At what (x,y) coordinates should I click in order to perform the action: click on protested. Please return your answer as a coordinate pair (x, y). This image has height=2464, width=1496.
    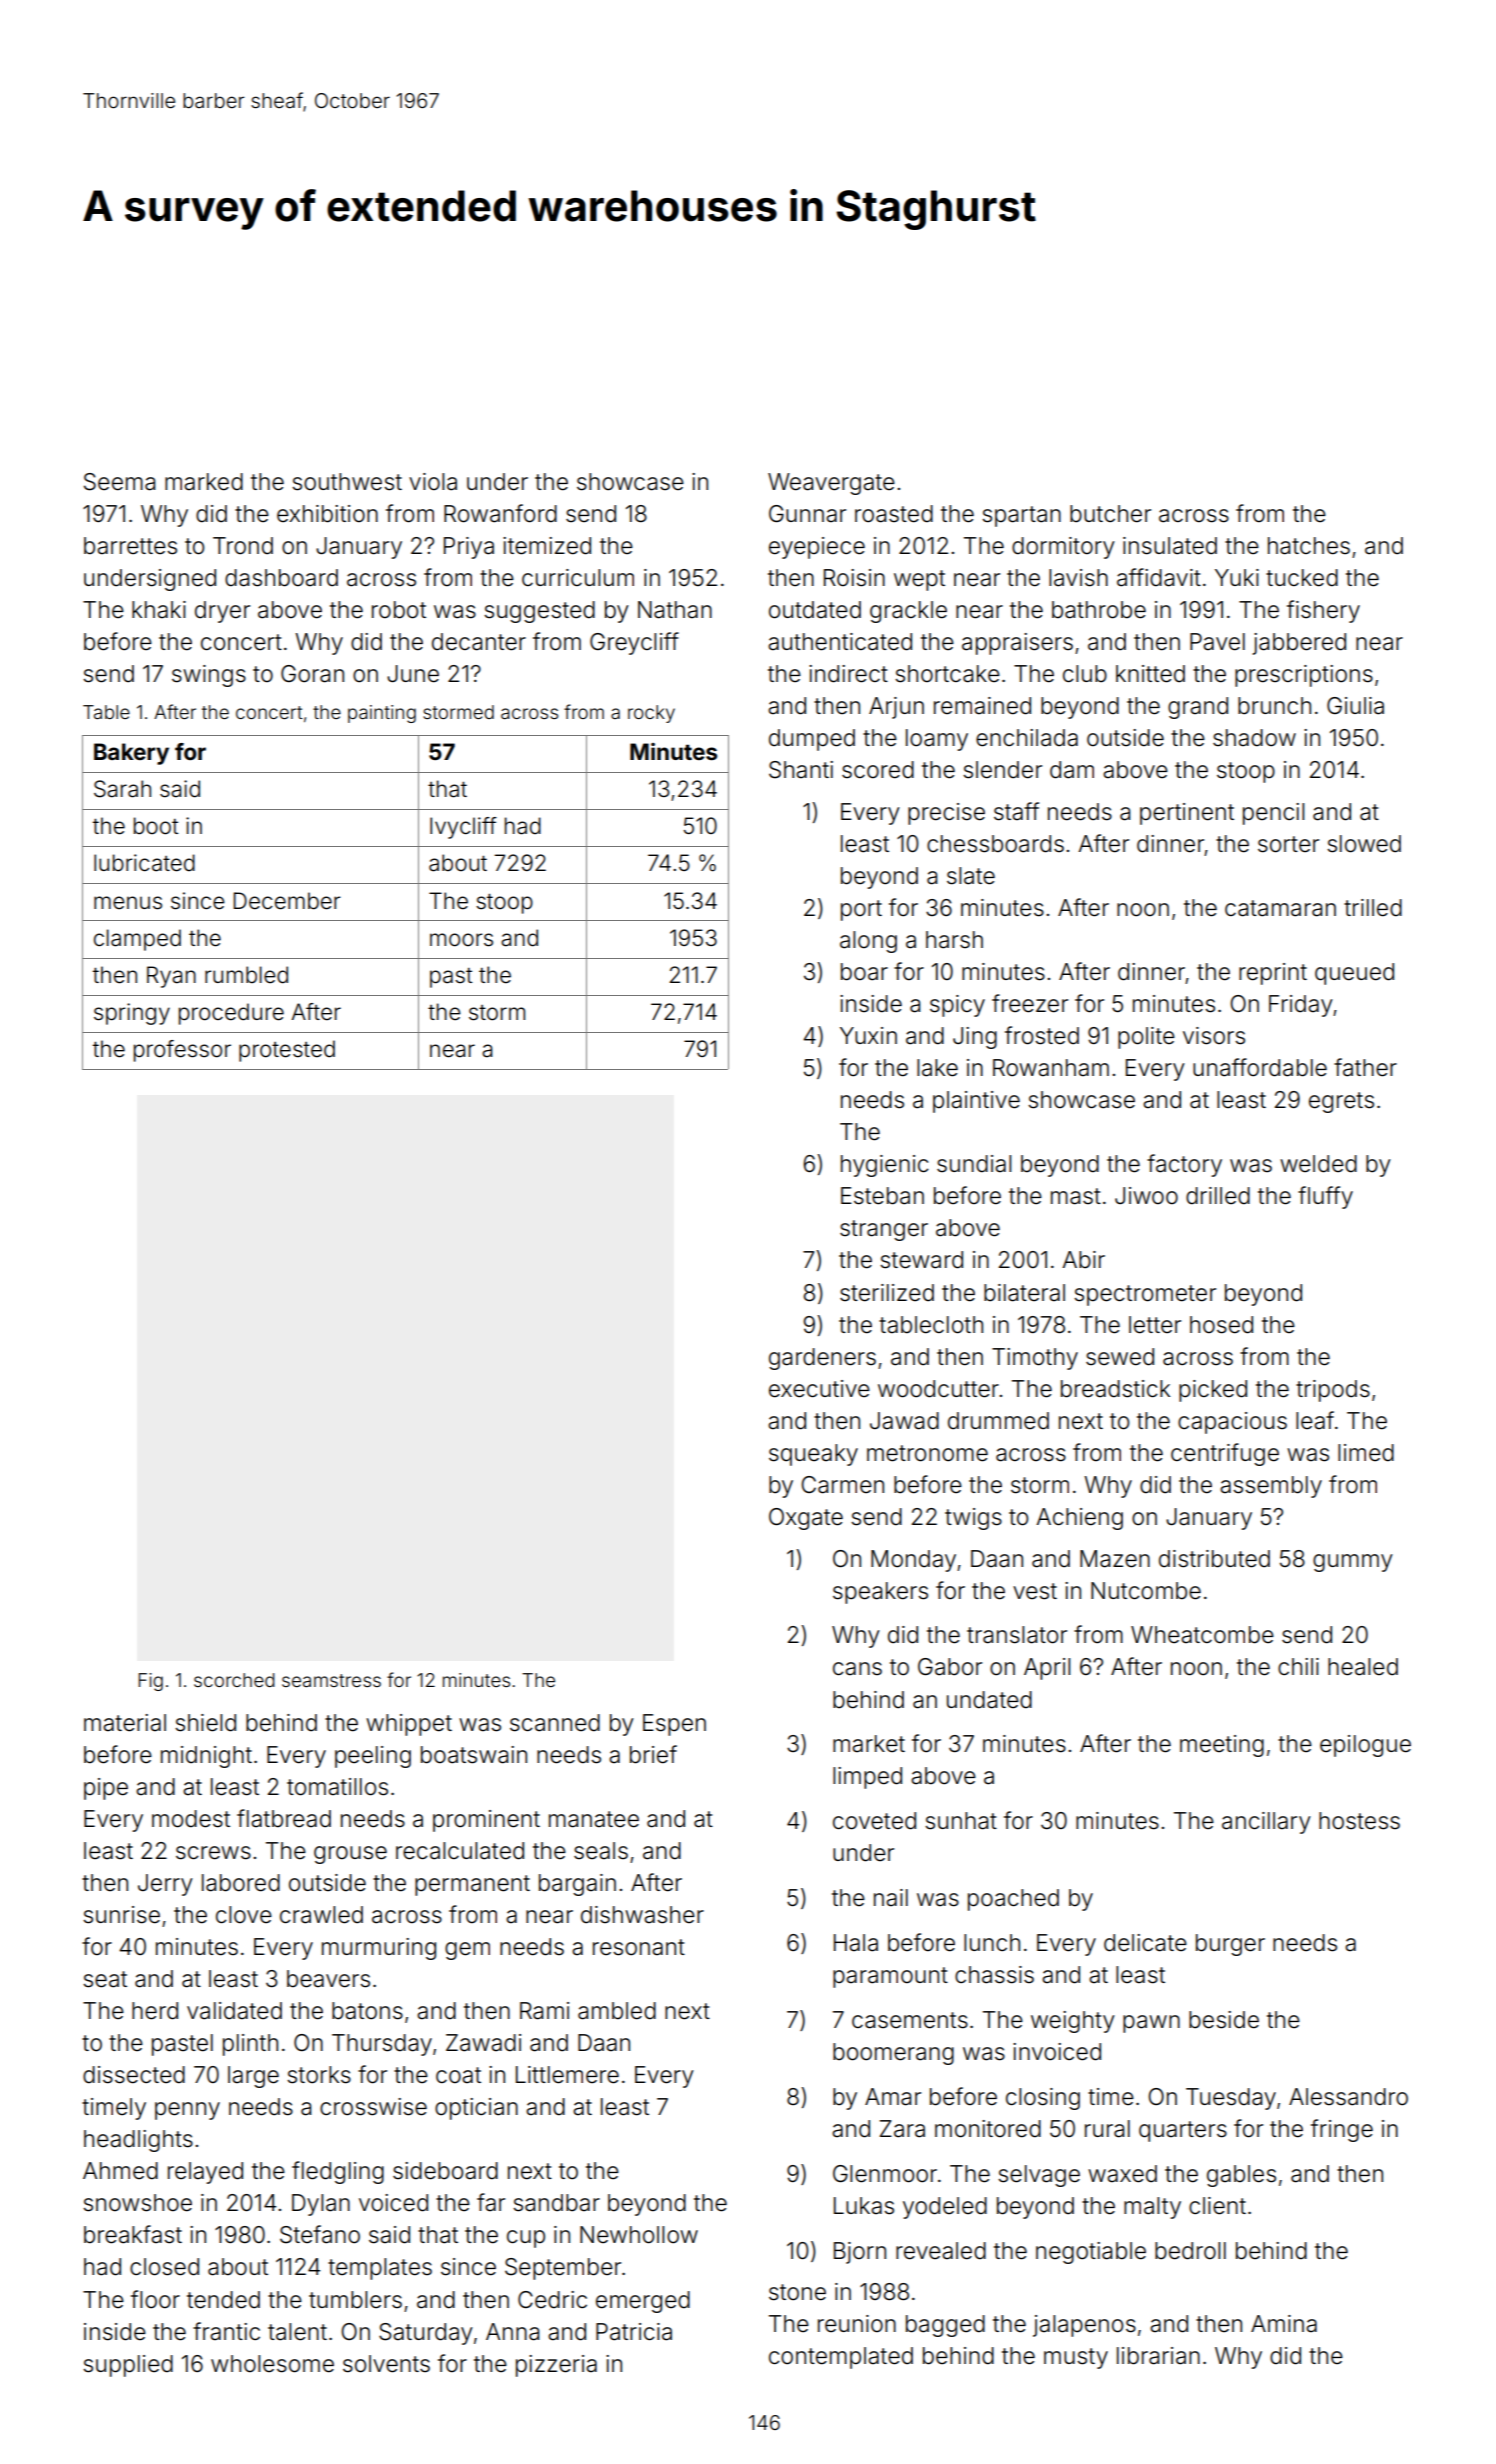
    Looking at the image, I should click on (287, 1051).
